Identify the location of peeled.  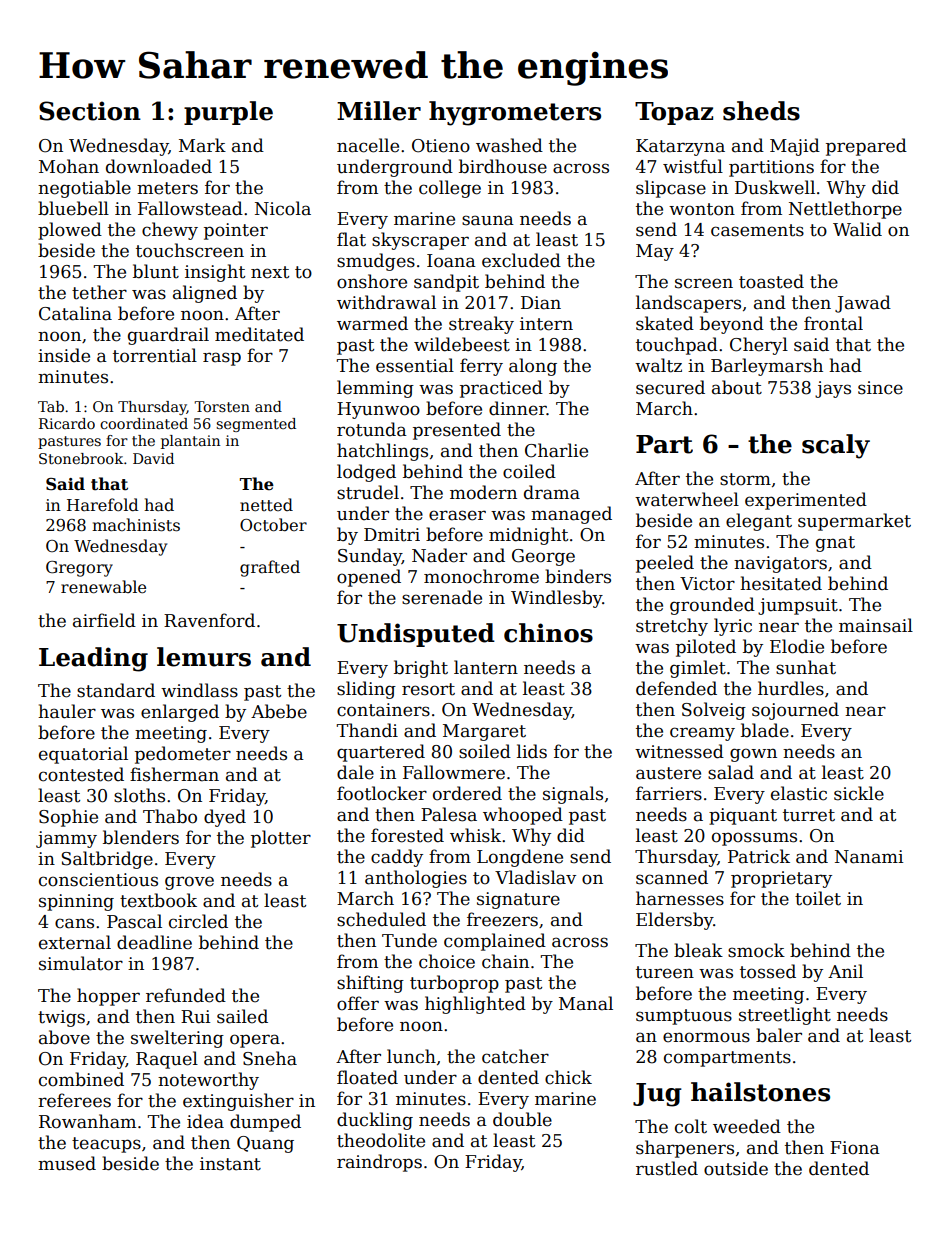
(665, 564).
